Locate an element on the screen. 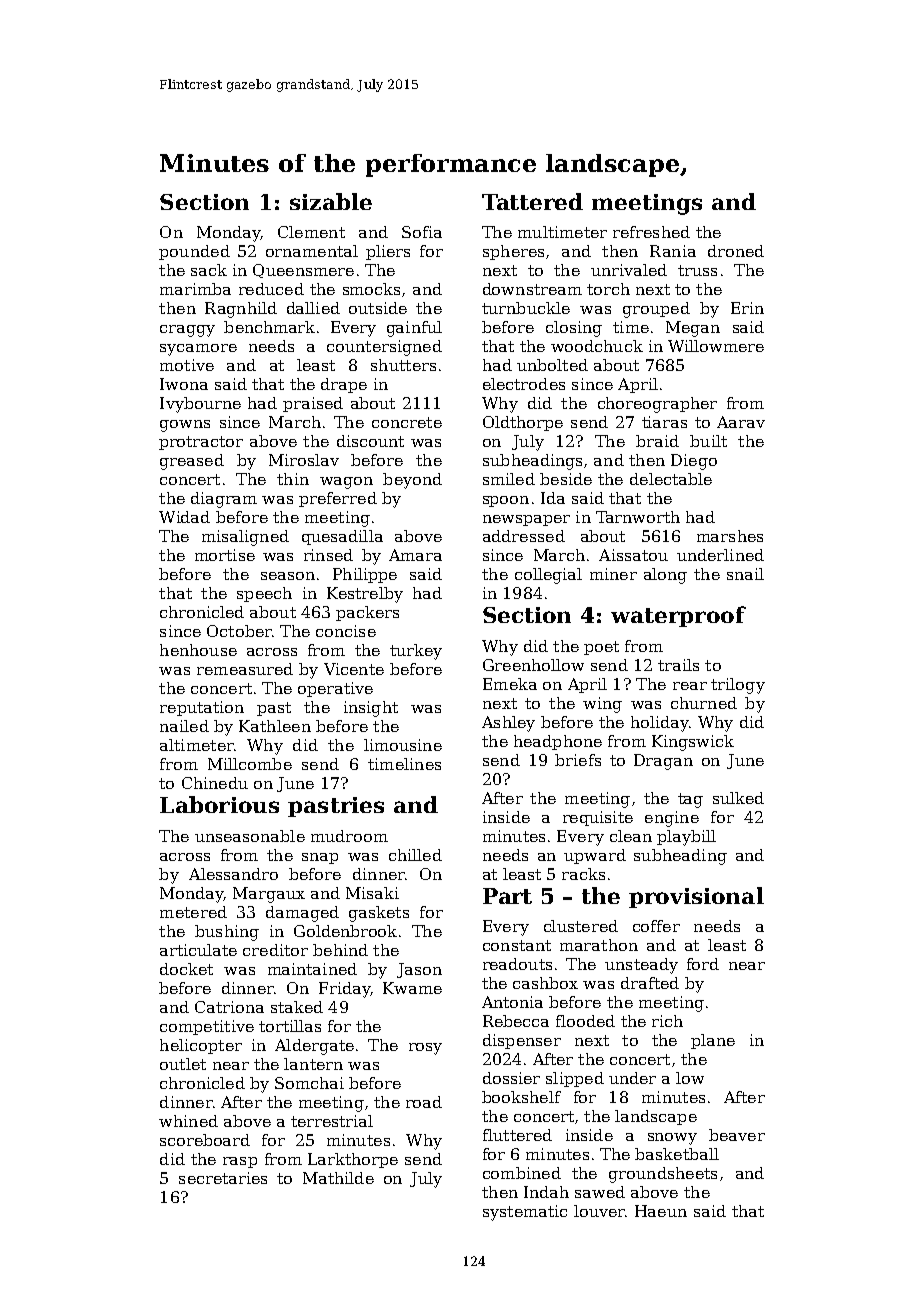  spheres is located at coordinates (513, 252).
